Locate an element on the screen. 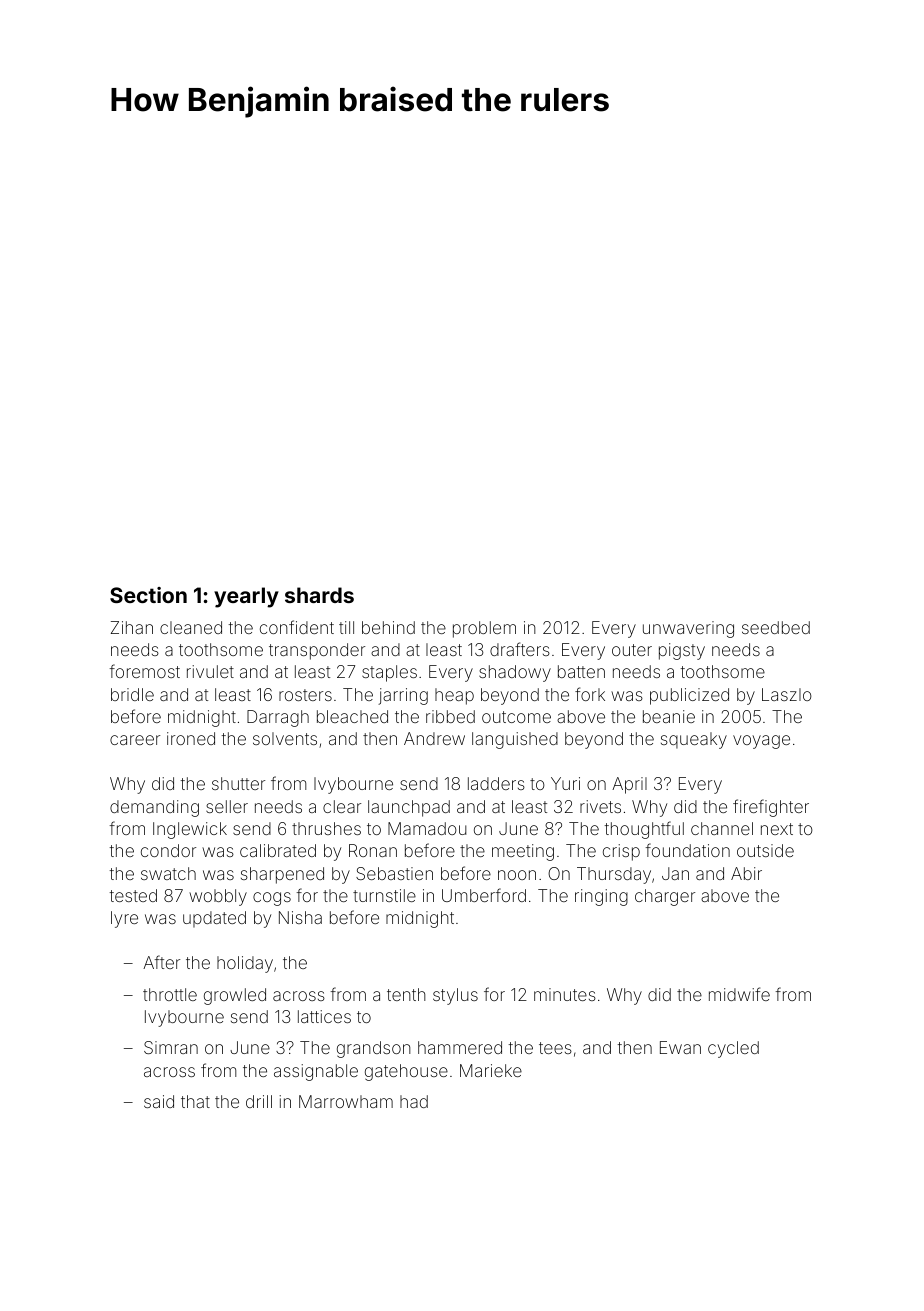 The height and width of the screenshot is (1311, 924). Zihan is located at coordinates (132, 627).
